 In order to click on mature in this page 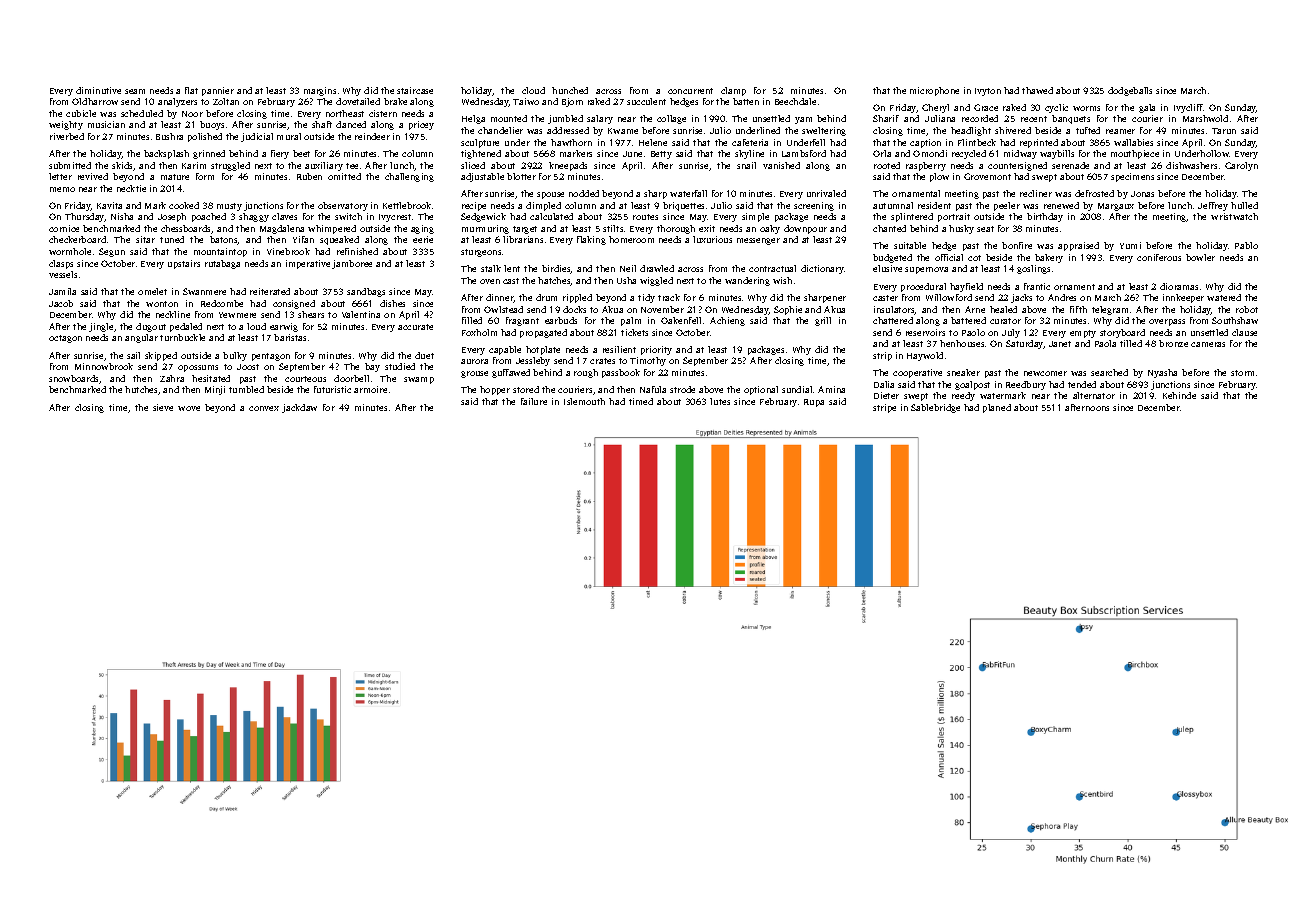, I will do `click(175, 177)`.
